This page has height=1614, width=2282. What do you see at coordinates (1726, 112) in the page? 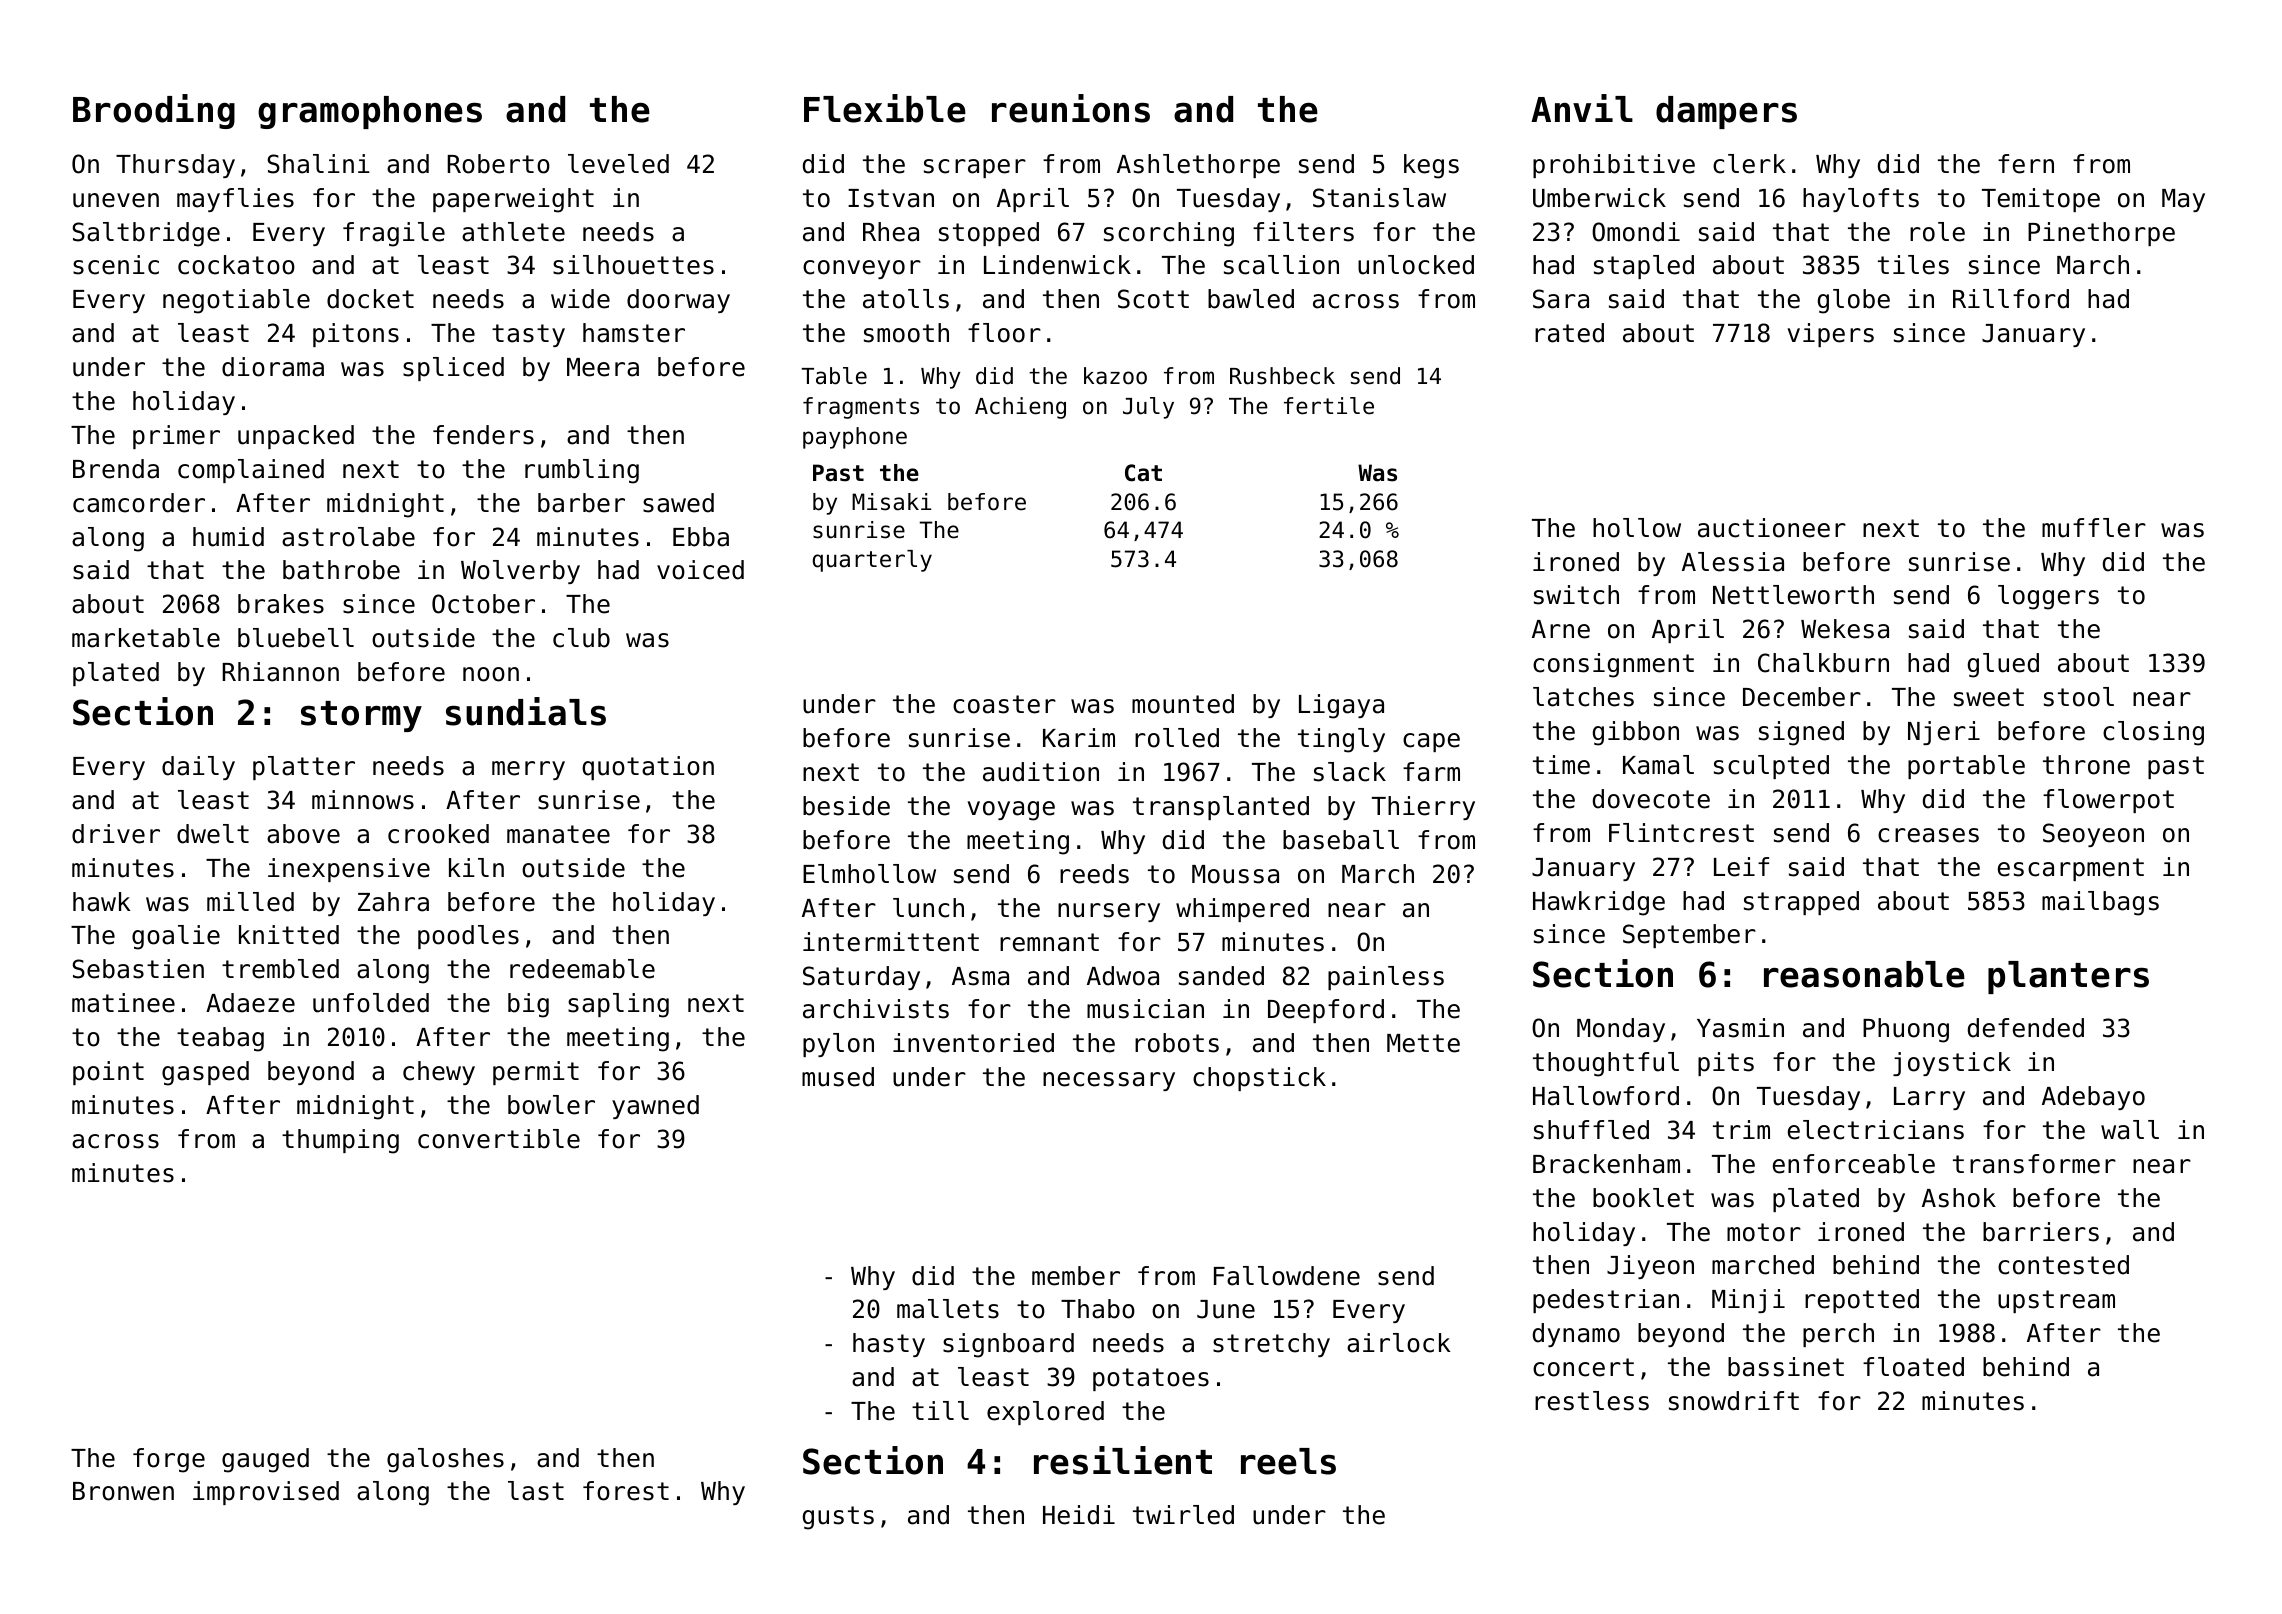
I see `dampers` at bounding box center [1726, 112].
